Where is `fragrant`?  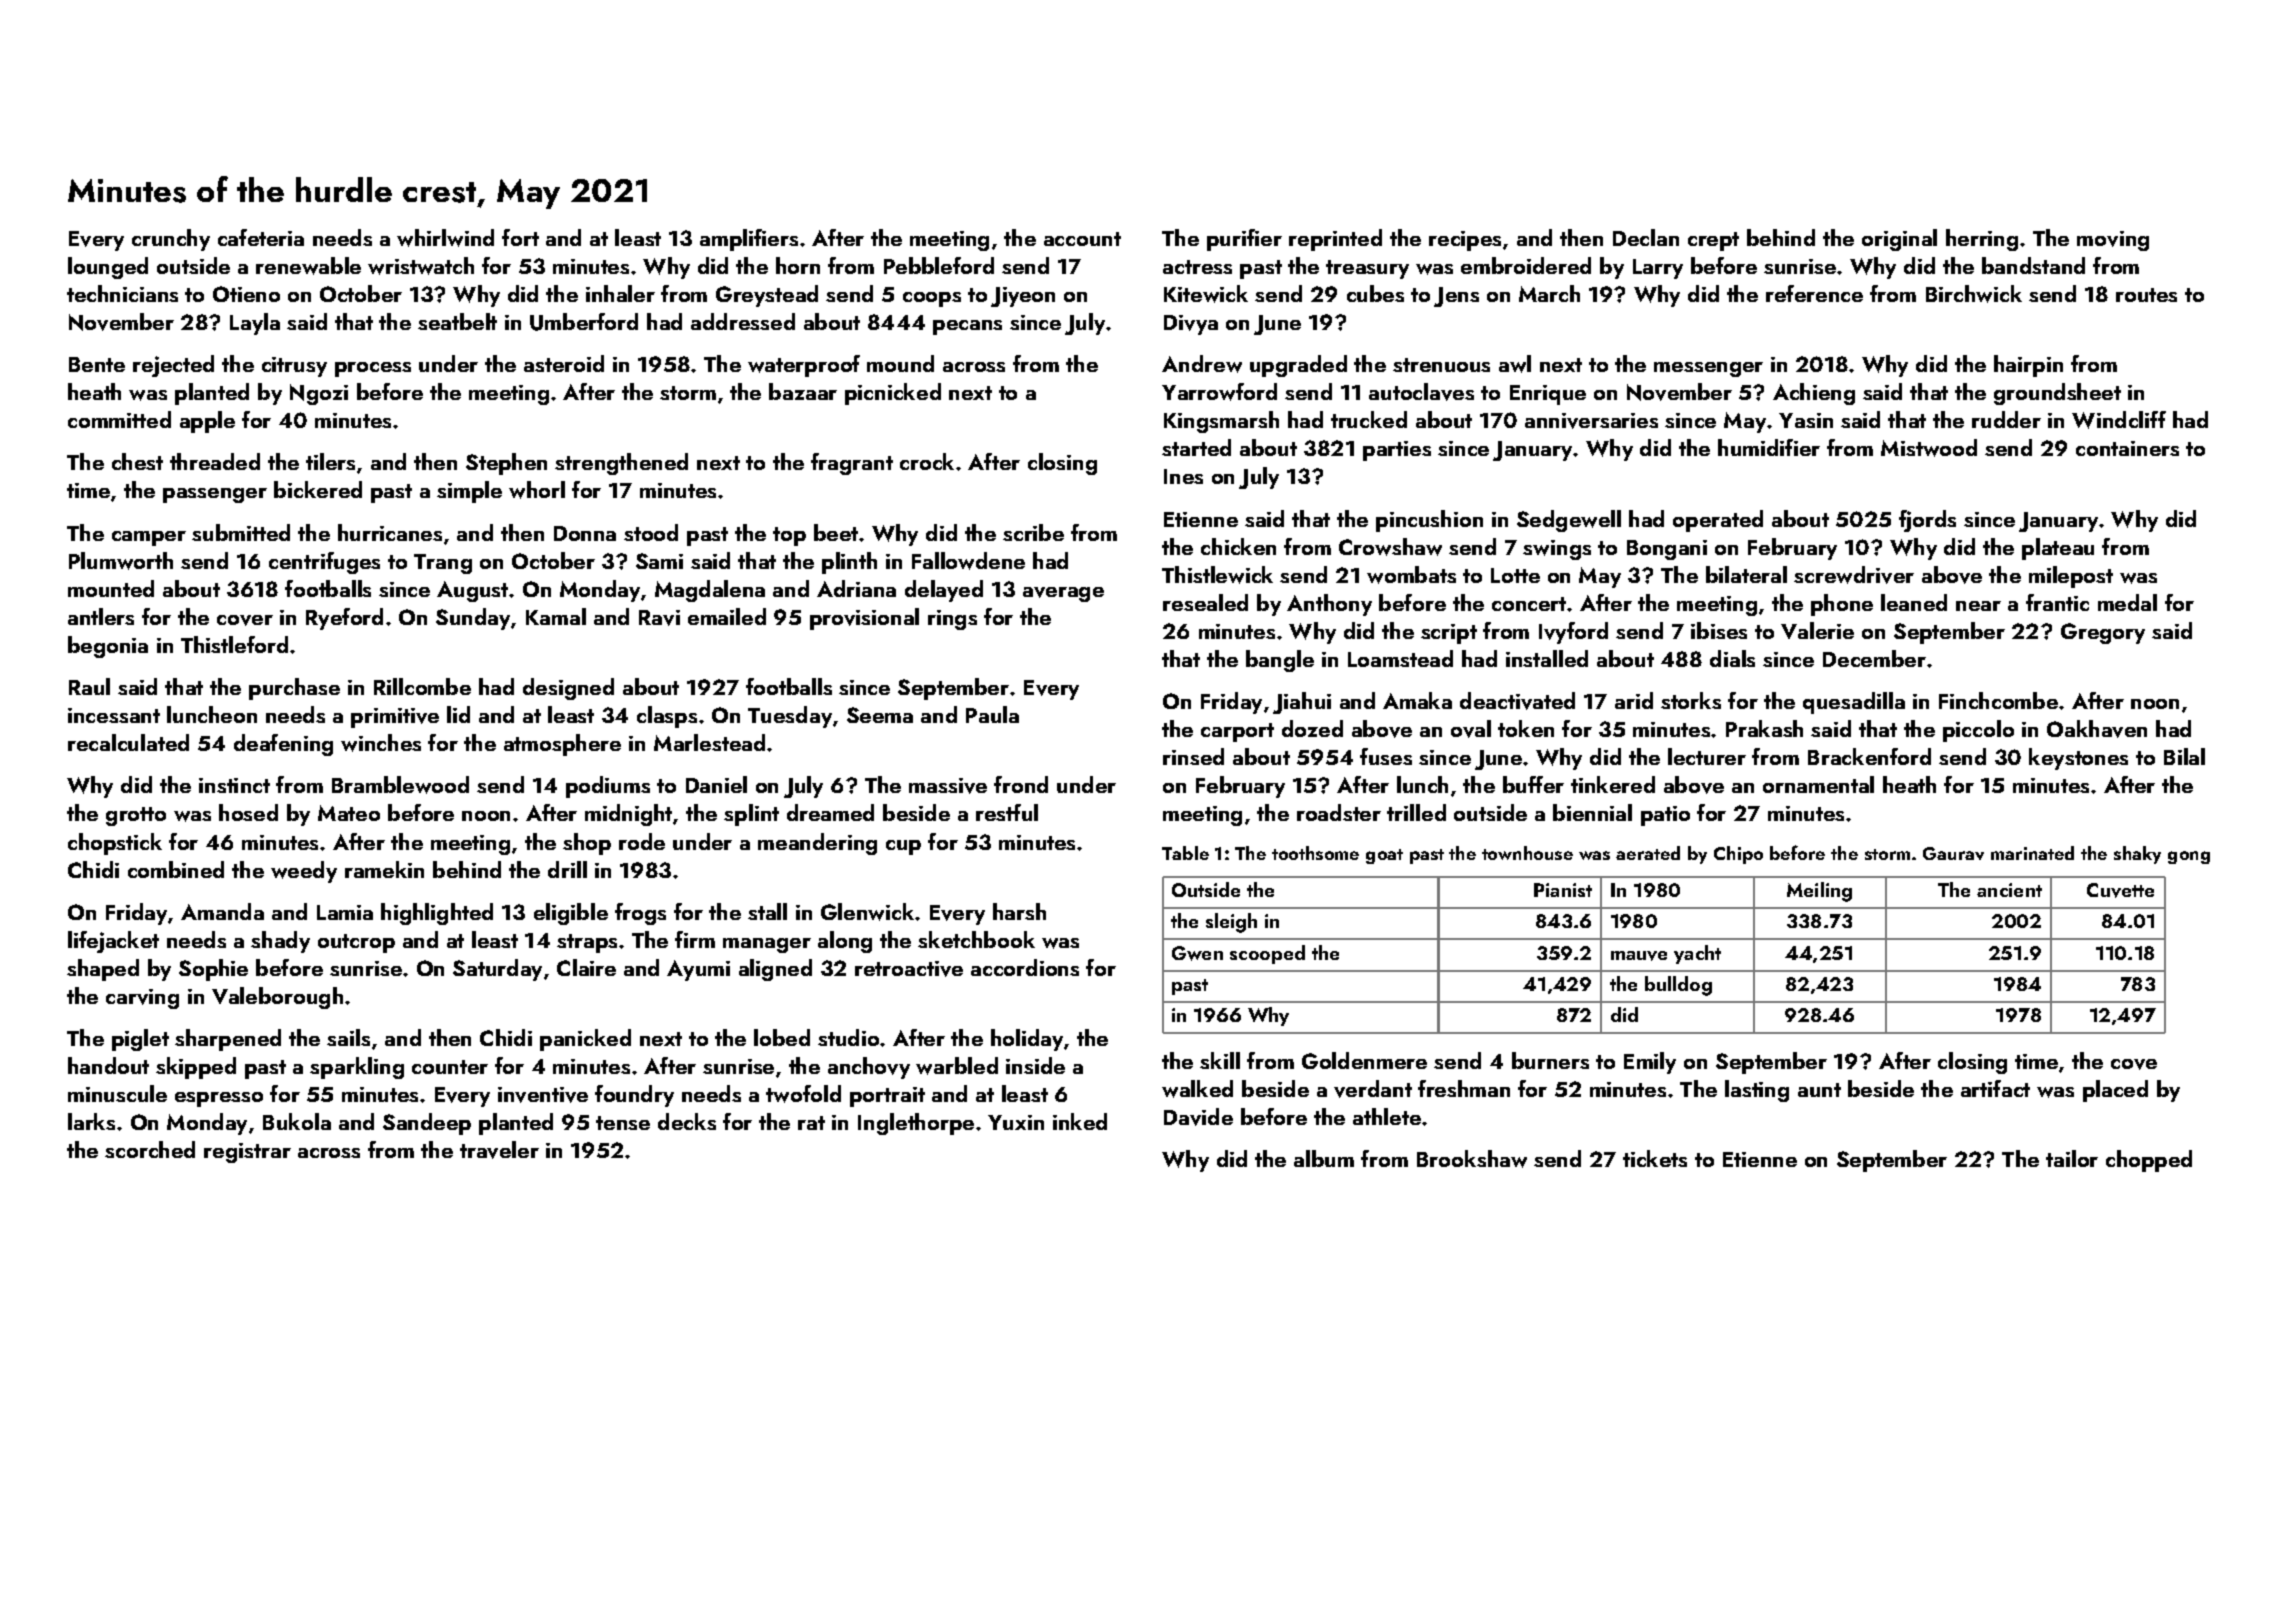 fragrant is located at coordinates (852, 464).
